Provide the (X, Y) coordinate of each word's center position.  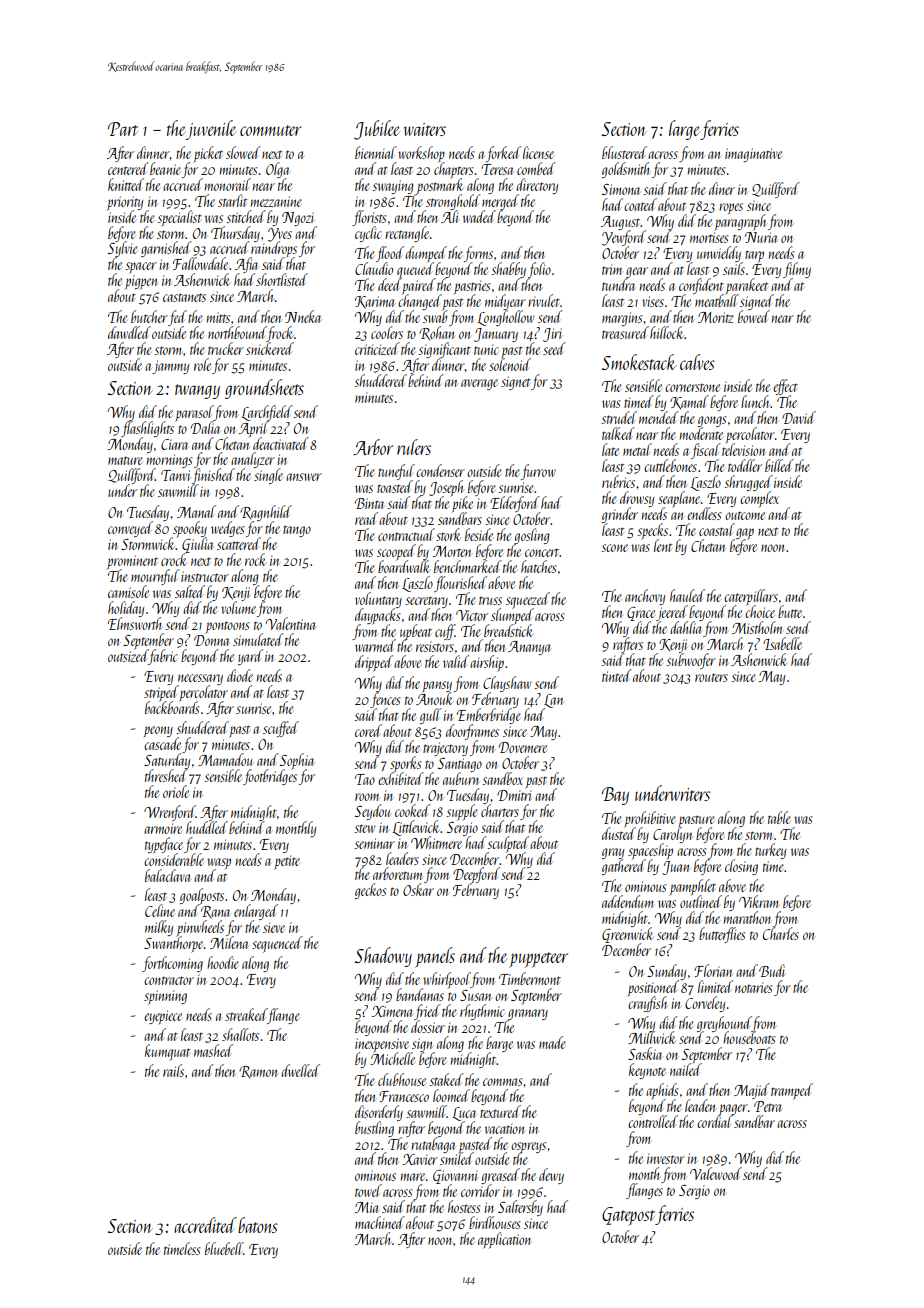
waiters (425, 129)
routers (711, 677)
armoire (163, 828)
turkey (770, 851)
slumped (512, 616)
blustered (624, 152)
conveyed (130, 529)
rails (173, 1070)
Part (123, 129)
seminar (374, 843)
